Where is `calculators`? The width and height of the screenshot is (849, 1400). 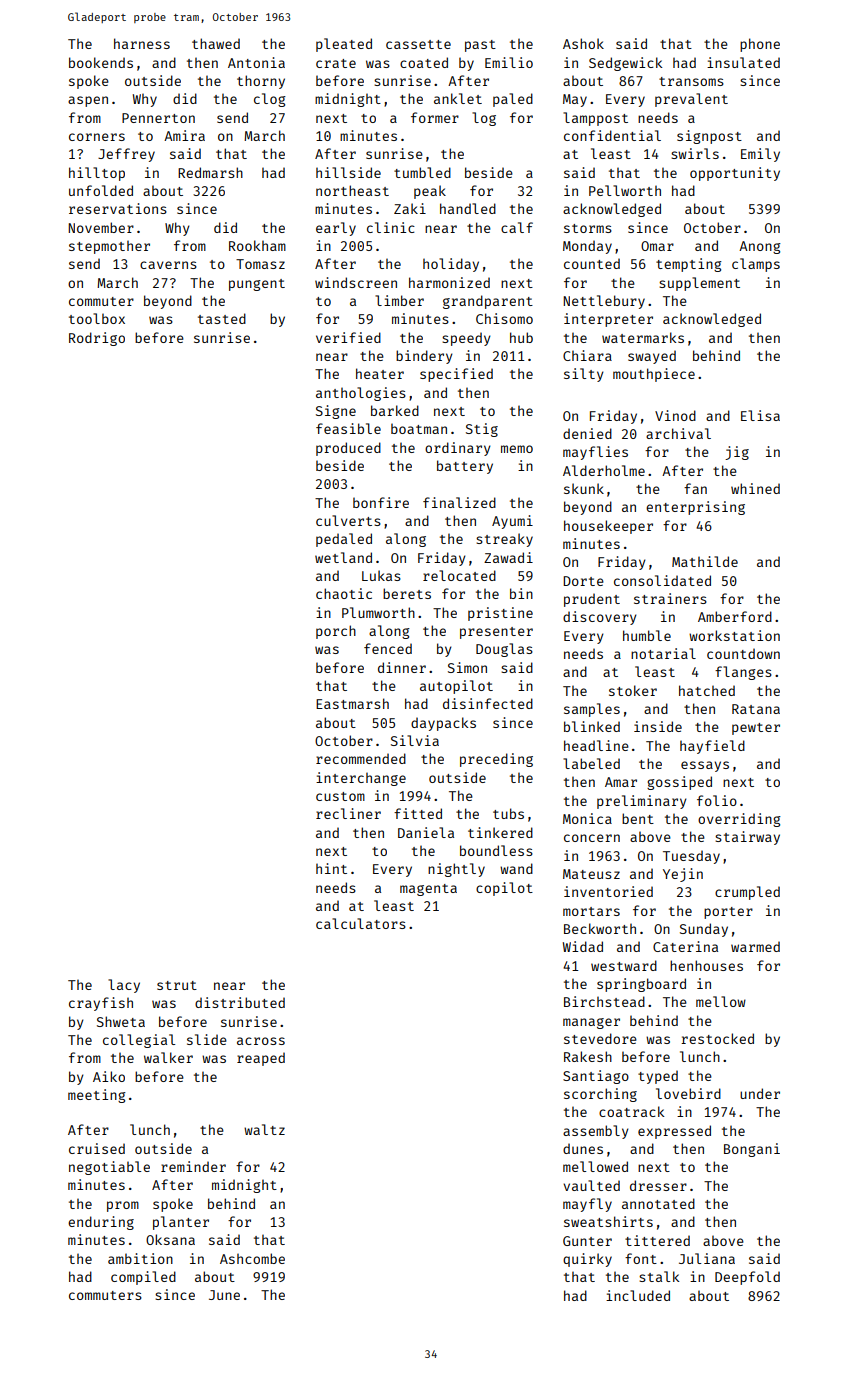
calculators is located at coordinates (361, 923).
